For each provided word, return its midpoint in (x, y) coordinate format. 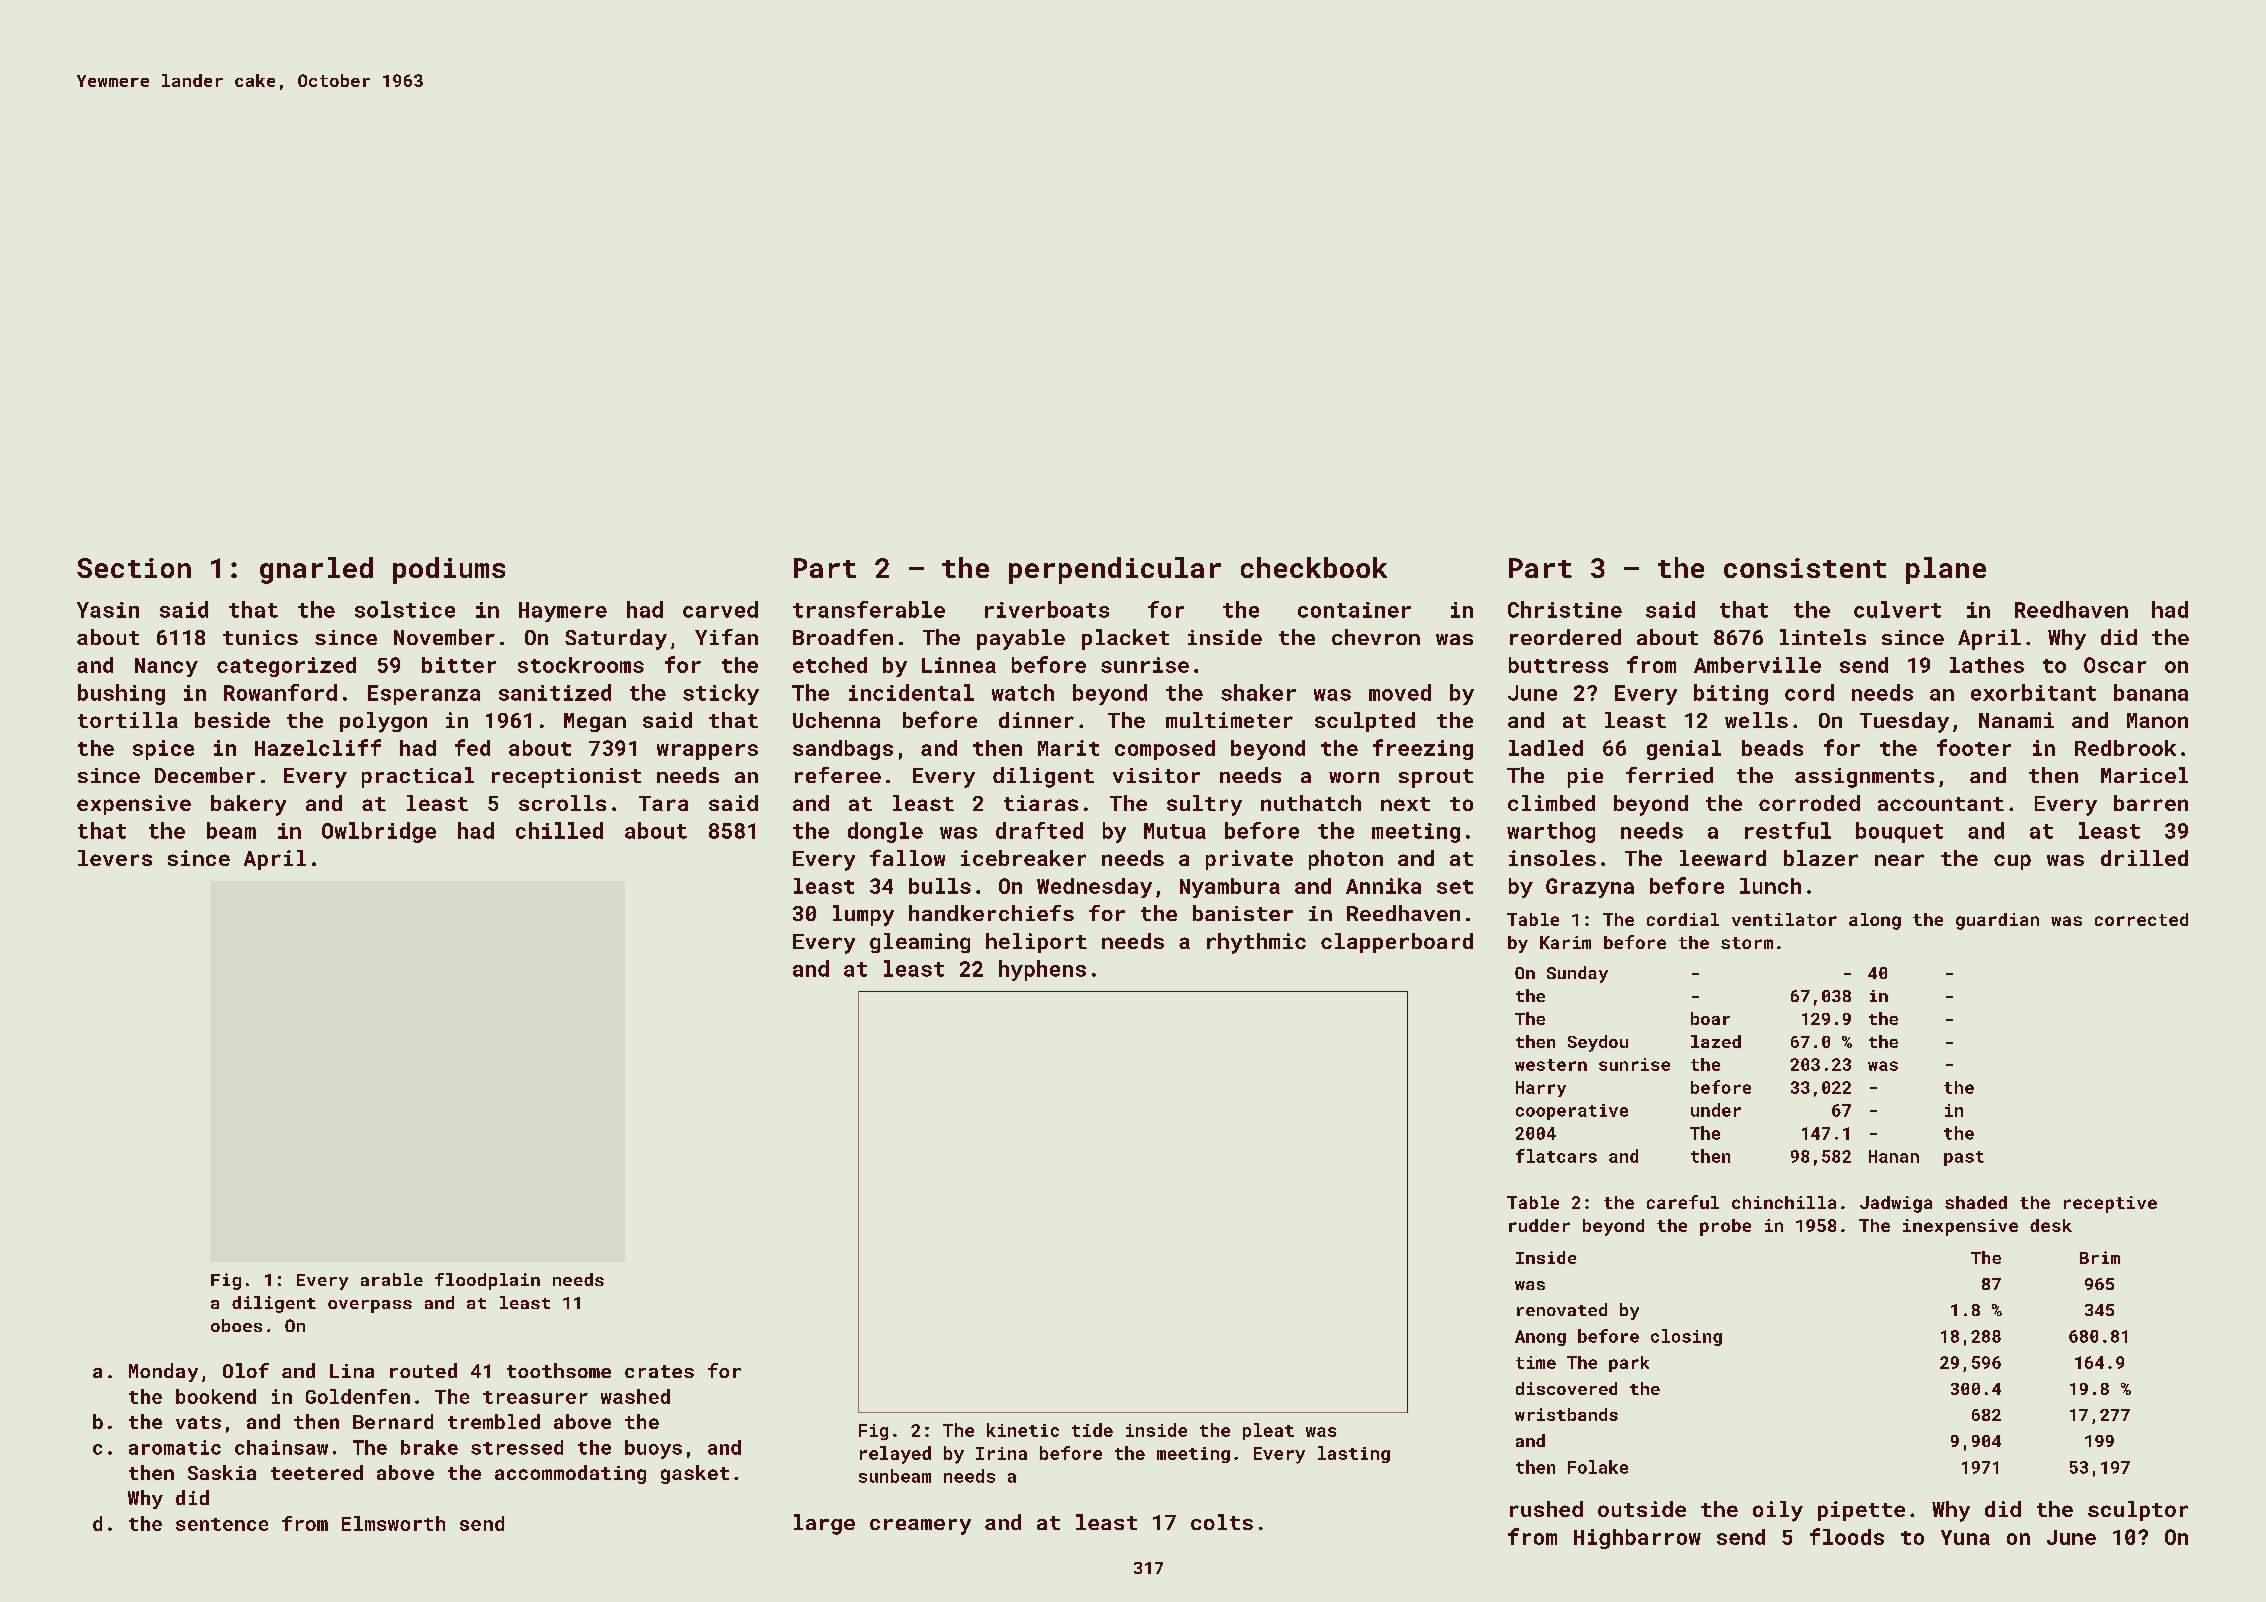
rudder (1539, 1225)
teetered (317, 1472)
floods (1847, 1536)
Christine (1565, 609)
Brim (2100, 1257)
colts (1222, 1522)
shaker (1258, 692)
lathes (1987, 665)
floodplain (487, 1281)
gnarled (316, 570)
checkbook (1314, 567)
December (205, 775)
